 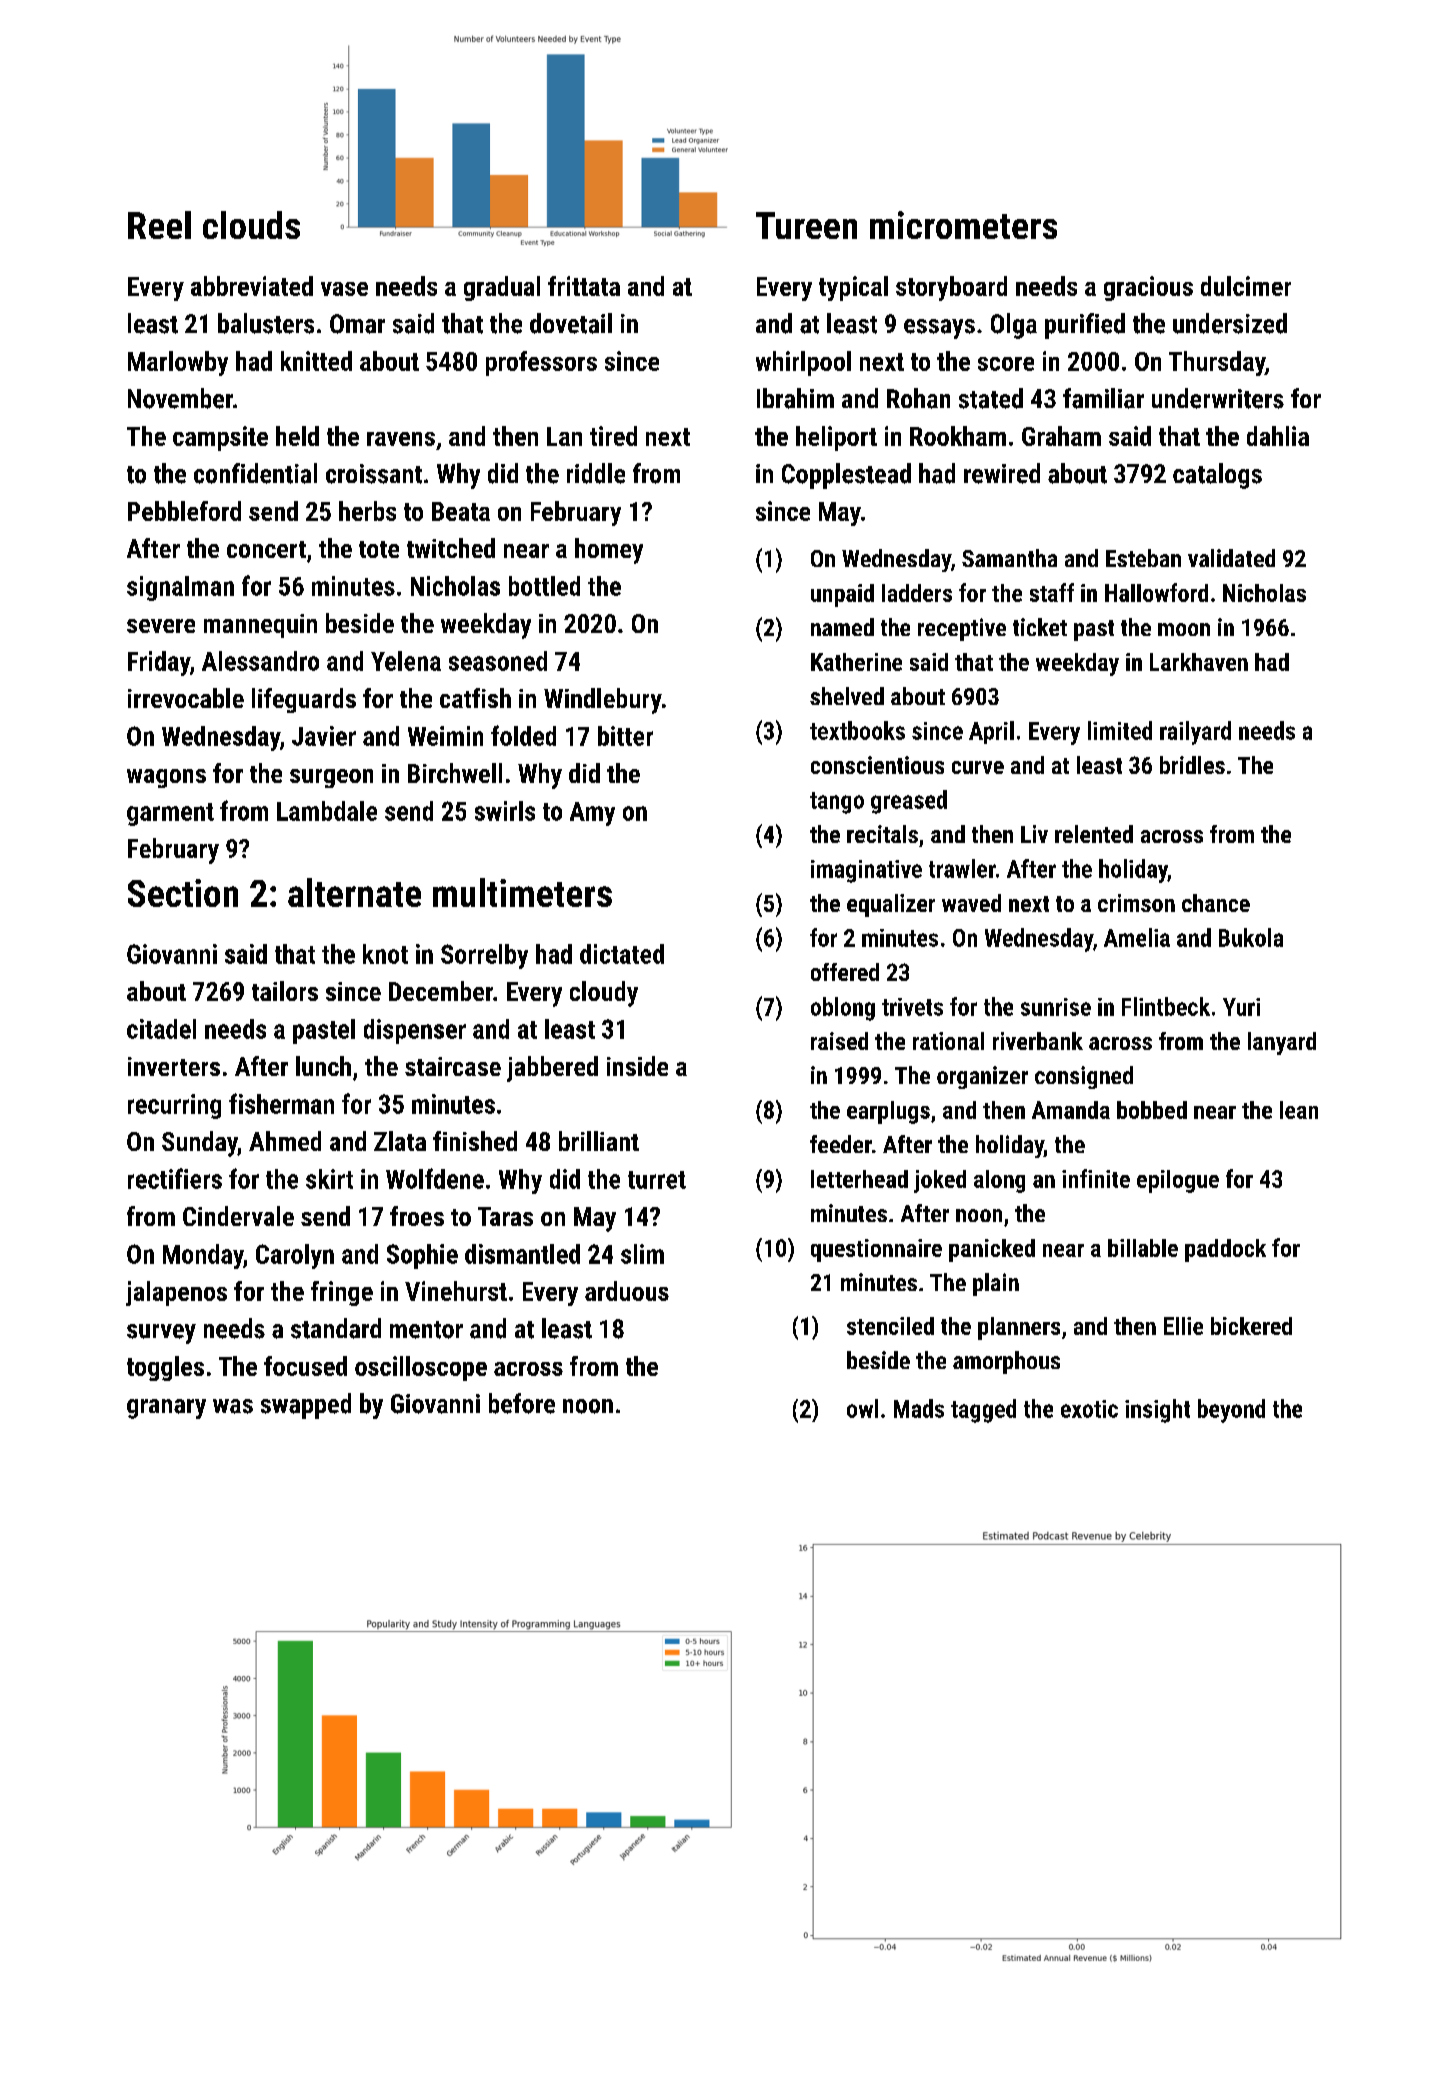 What do you see at coordinates (806, 225) in the screenshot?
I see `Tureen` at bounding box center [806, 225].
